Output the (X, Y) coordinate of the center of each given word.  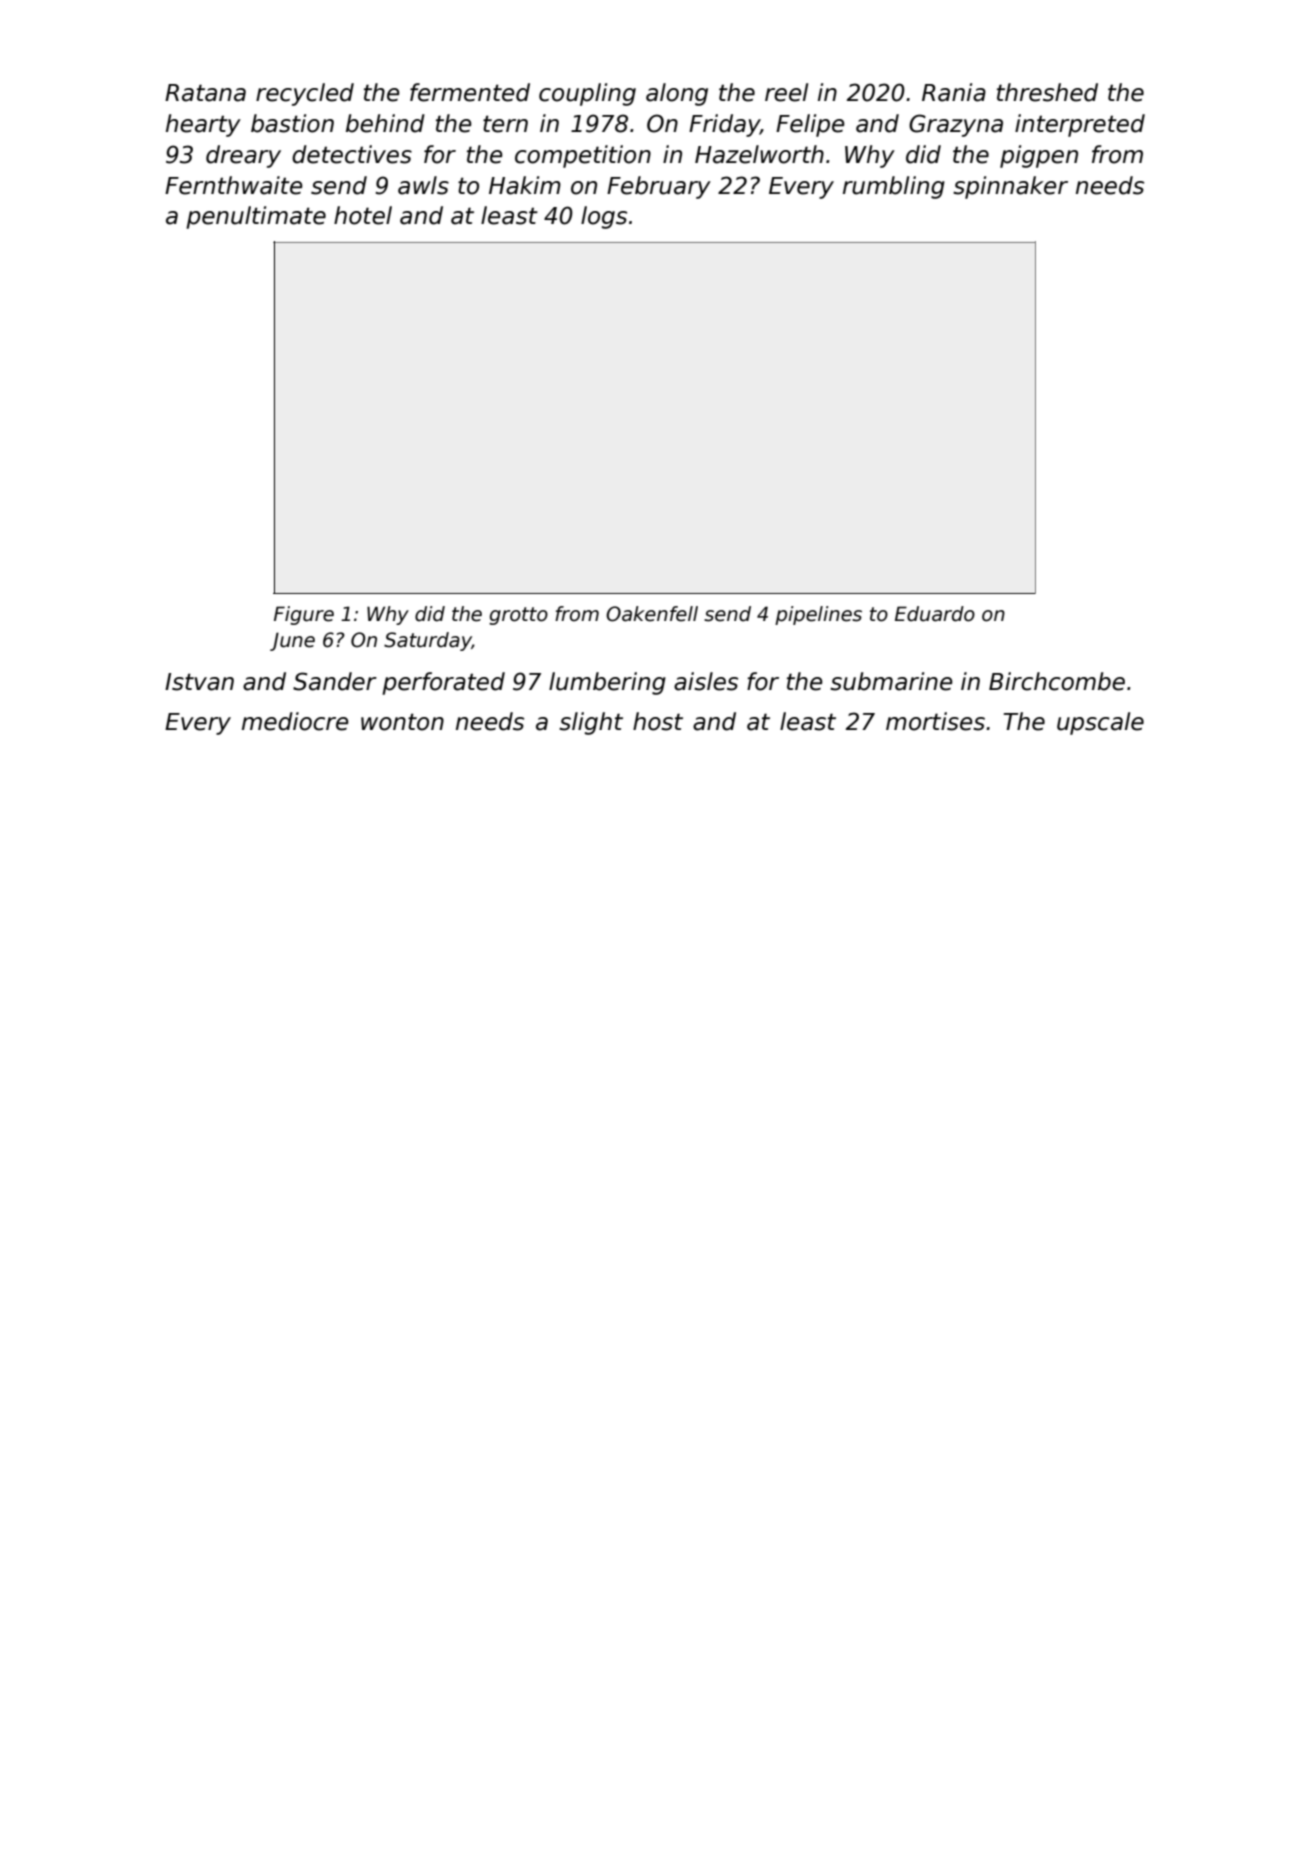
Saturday (428, 641)
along (677, 94)
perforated (443, 683)
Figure (304, 615)
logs (604, 217)
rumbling (894, 187)
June (292, 641)
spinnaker (1010, 187)
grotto (518, 616)
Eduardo (935, 614)
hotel (363, 215)
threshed (1047, 92)
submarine (891, 681)
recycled (305, 94)
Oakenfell (652, 614)
